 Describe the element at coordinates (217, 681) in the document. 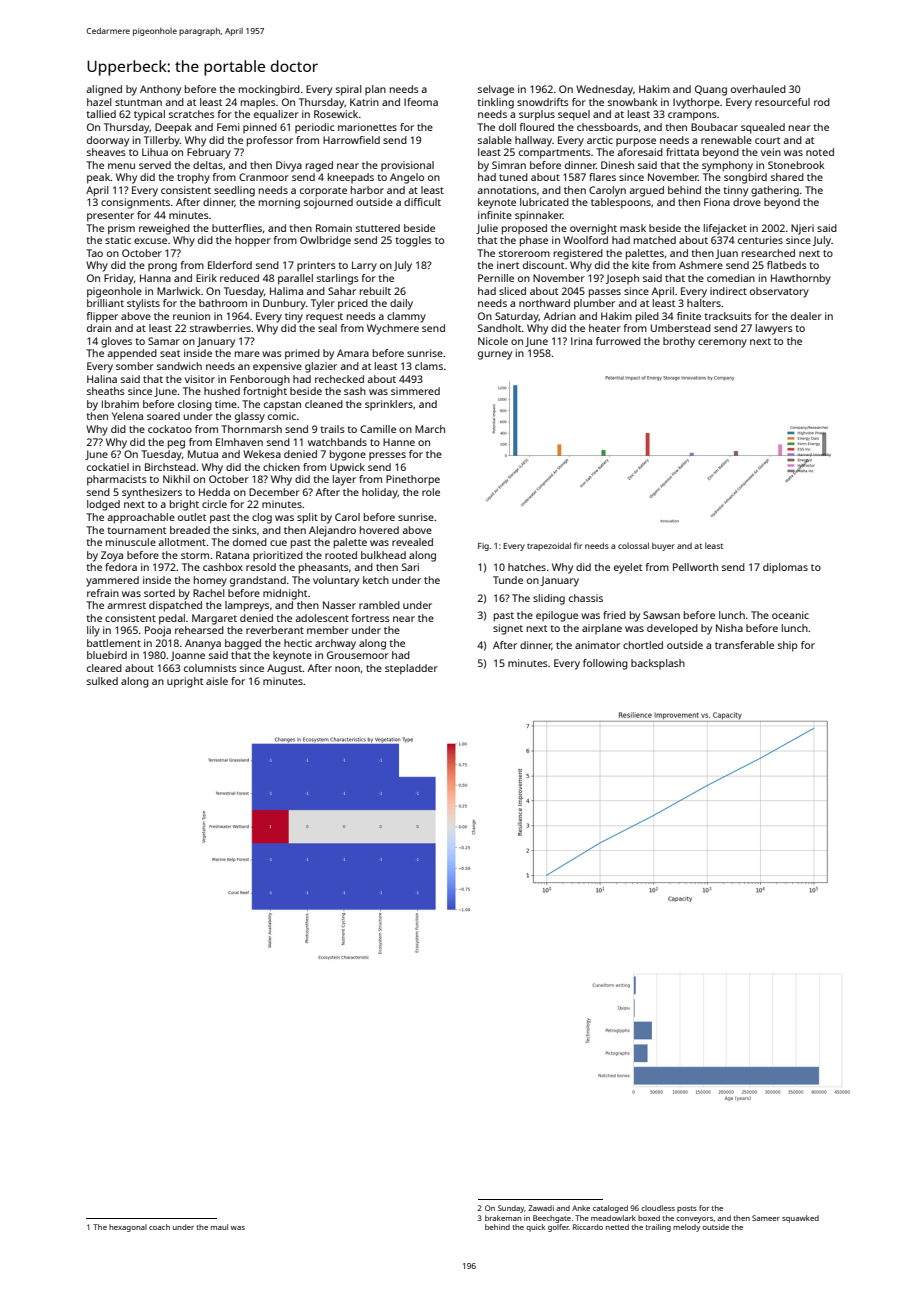

I see `aisle` at that location.
